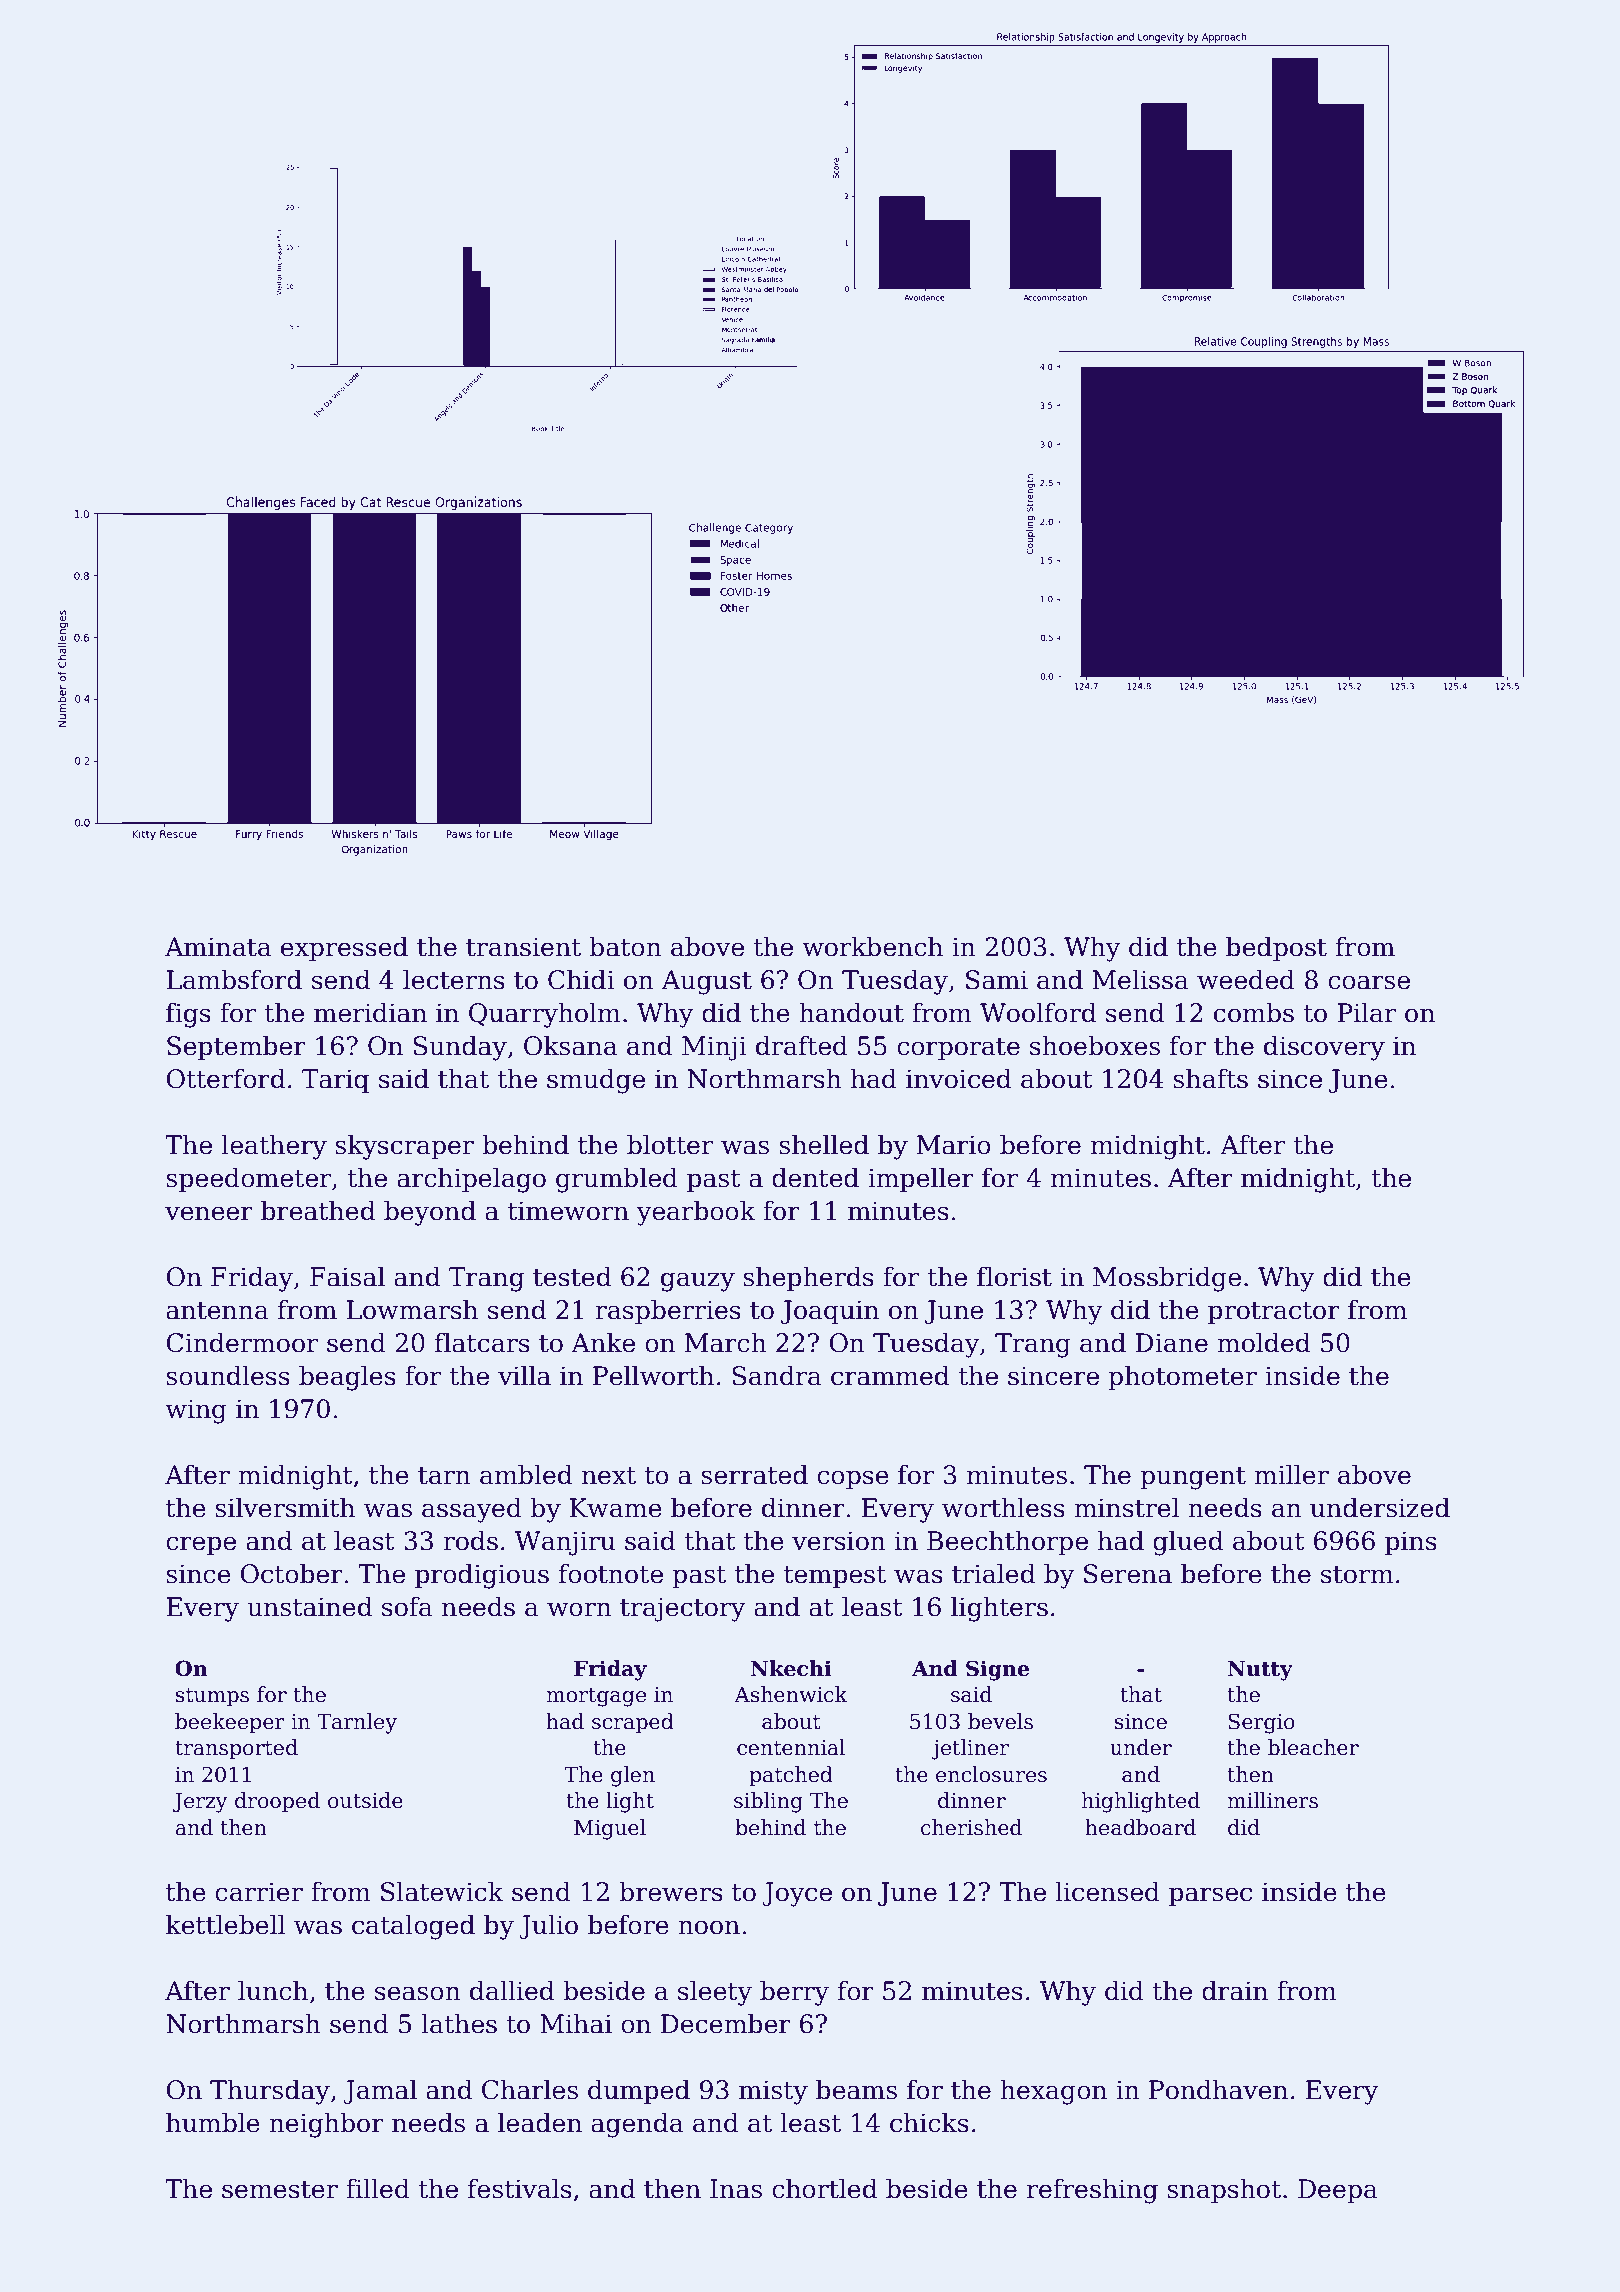  I want to click on sibling, so click(768, 1802).
